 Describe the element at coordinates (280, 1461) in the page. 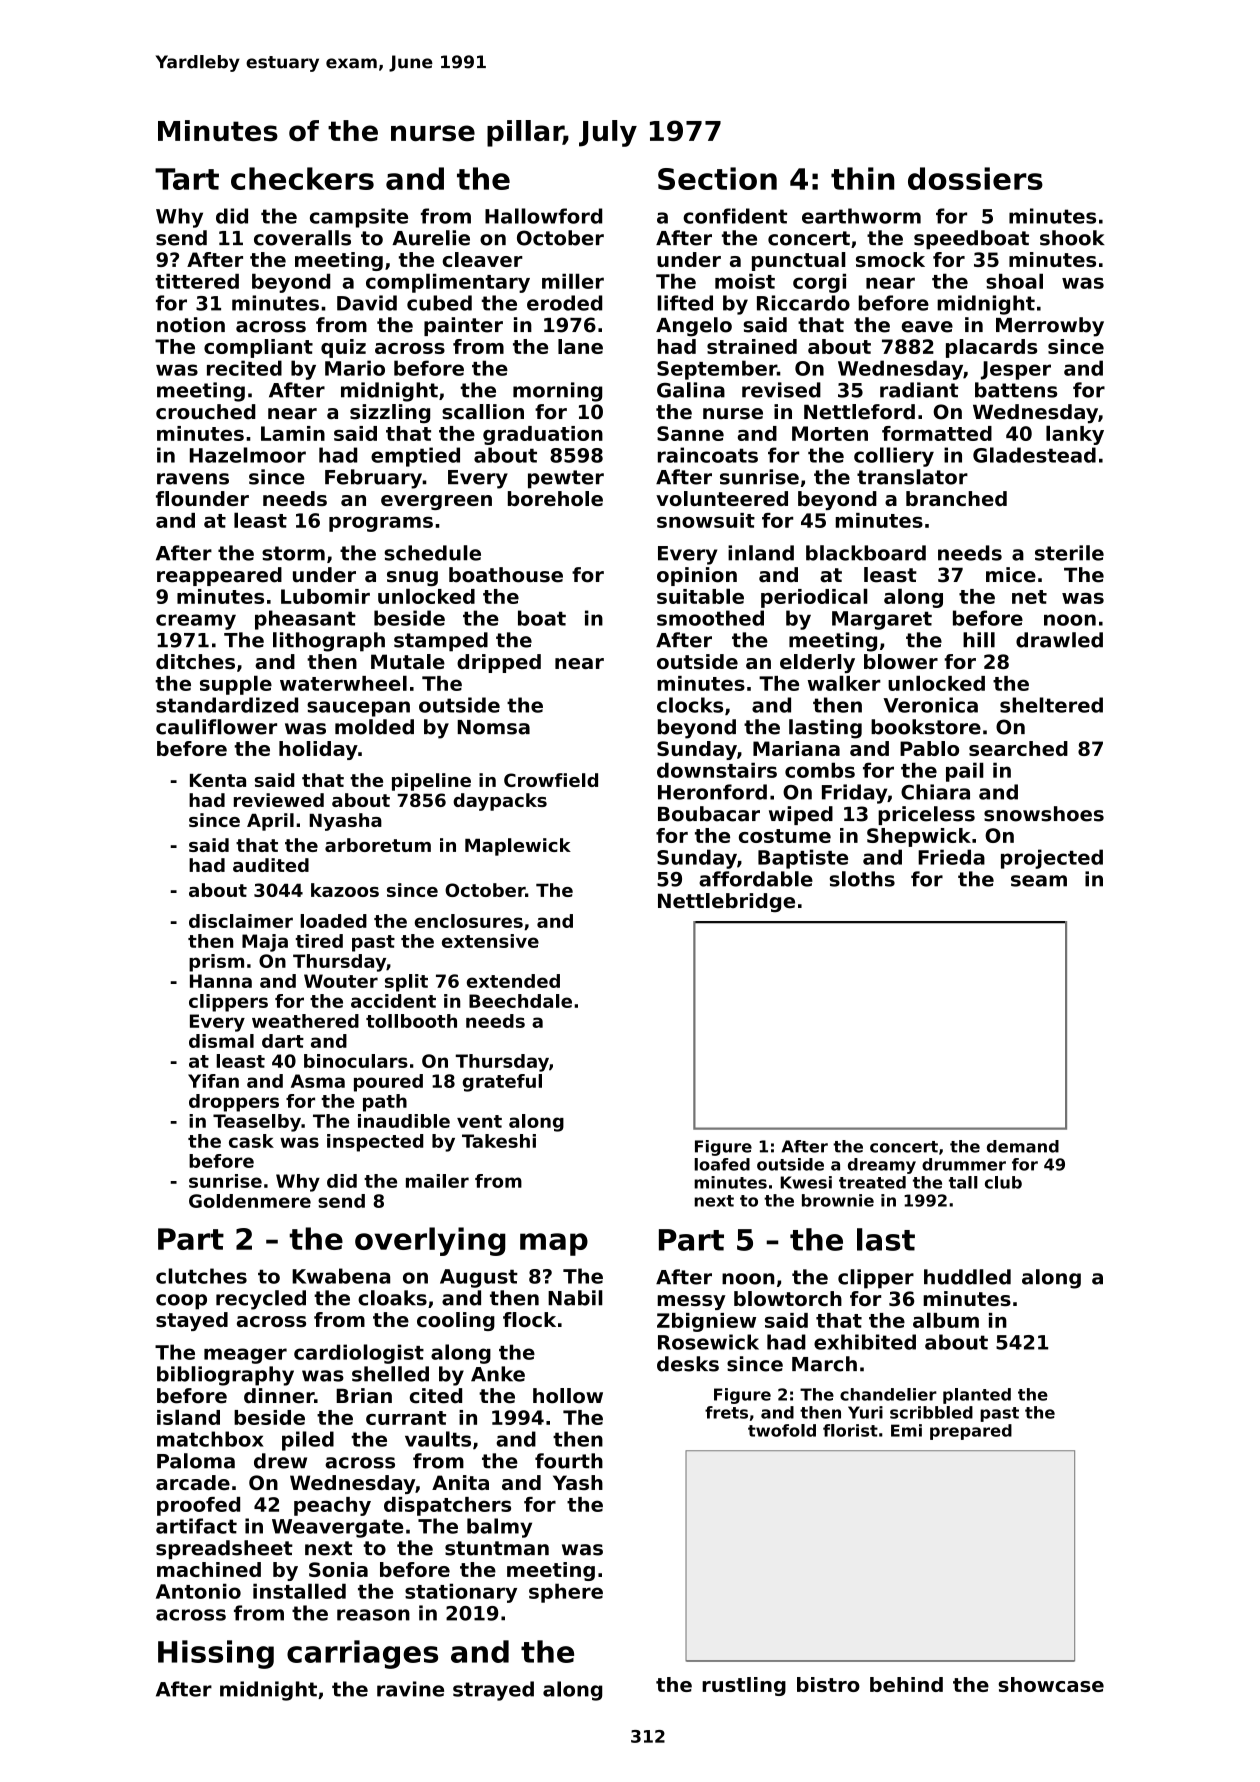

I see `drew` at that location.
